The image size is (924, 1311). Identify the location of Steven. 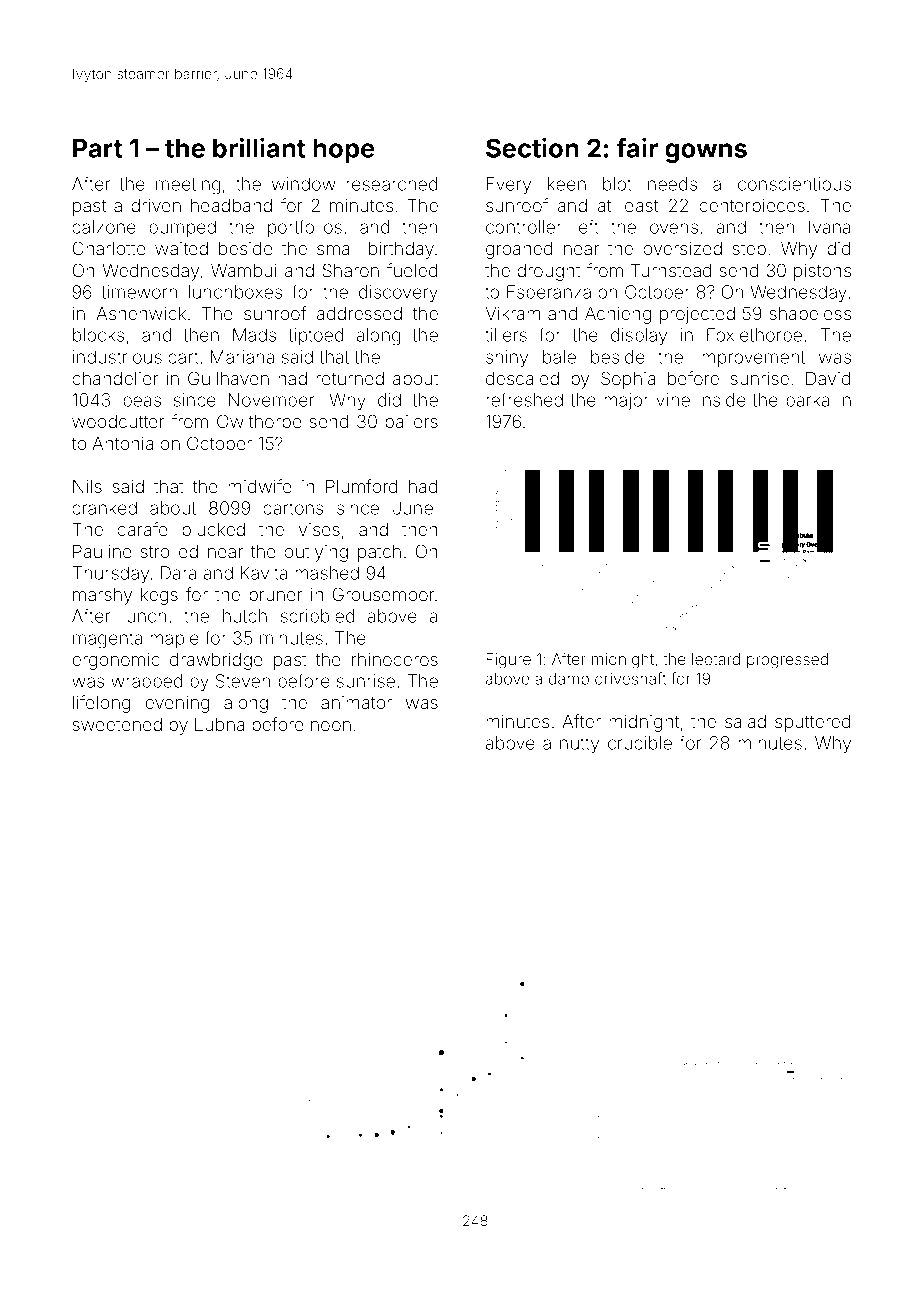
(243, 681).
